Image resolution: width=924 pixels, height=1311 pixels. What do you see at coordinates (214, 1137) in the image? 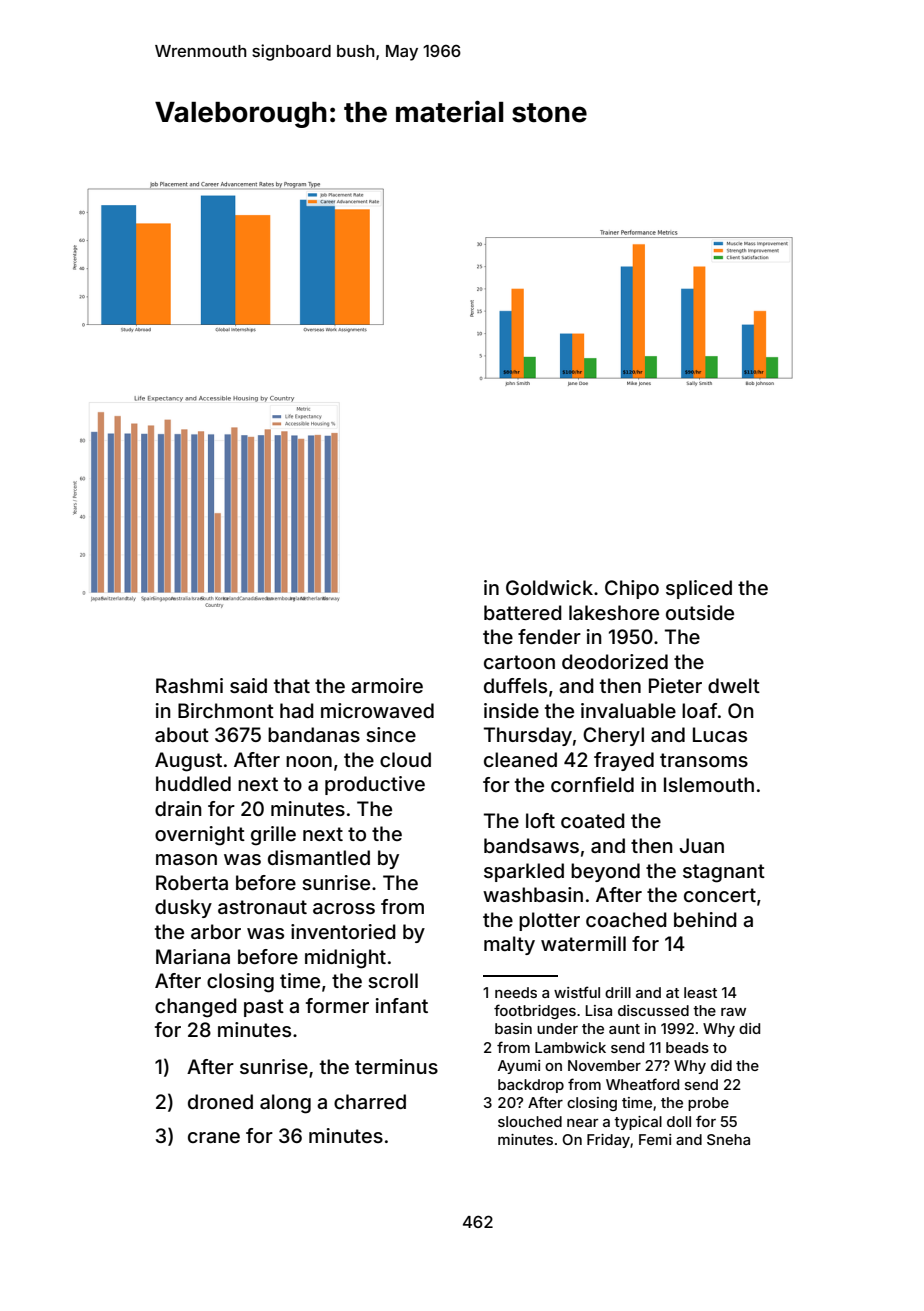
I see `crane` at bounding box center [214, 1137].
